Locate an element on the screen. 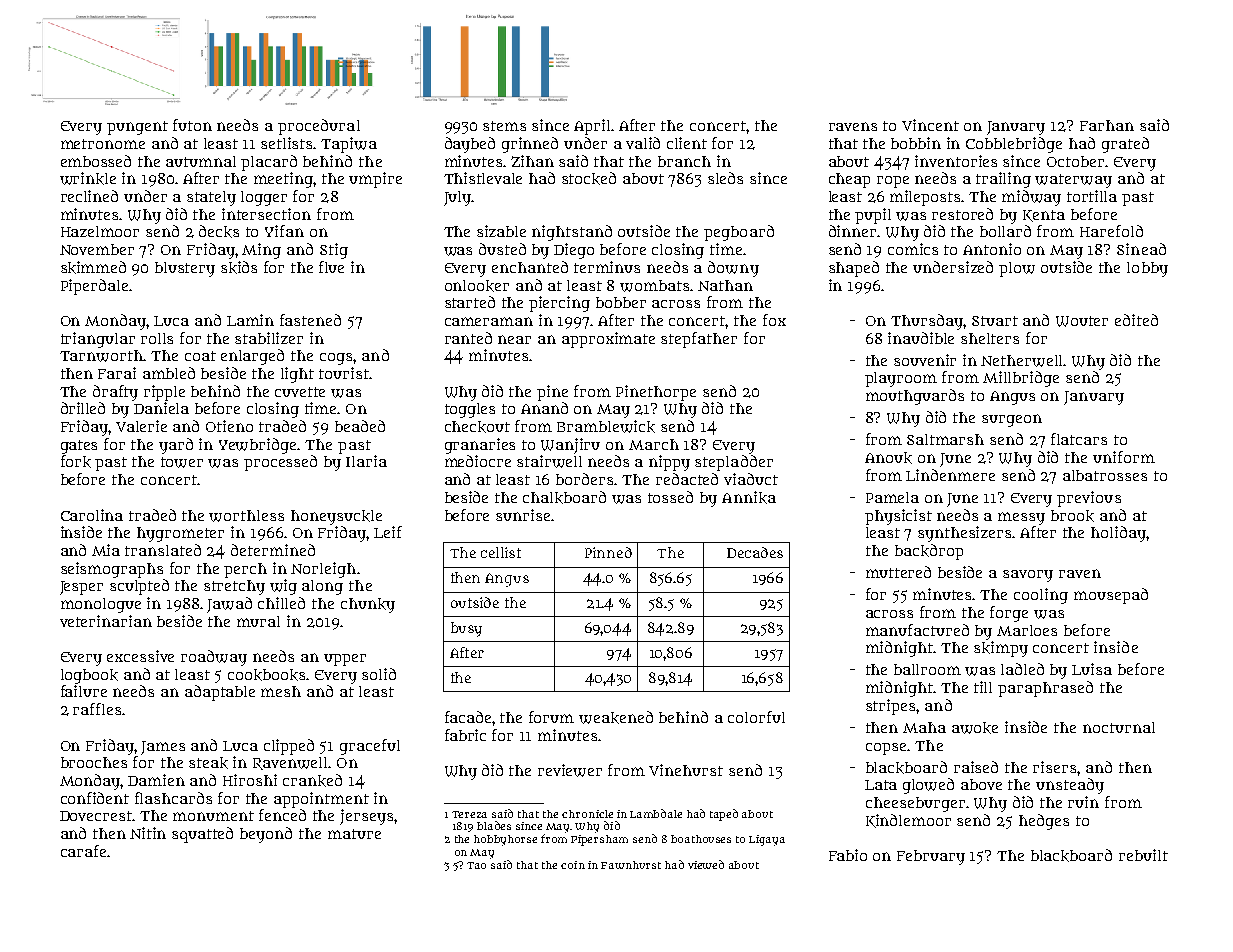 This screenshot has width=1233, height=952. carafe is located at coordinates (83, 851).
